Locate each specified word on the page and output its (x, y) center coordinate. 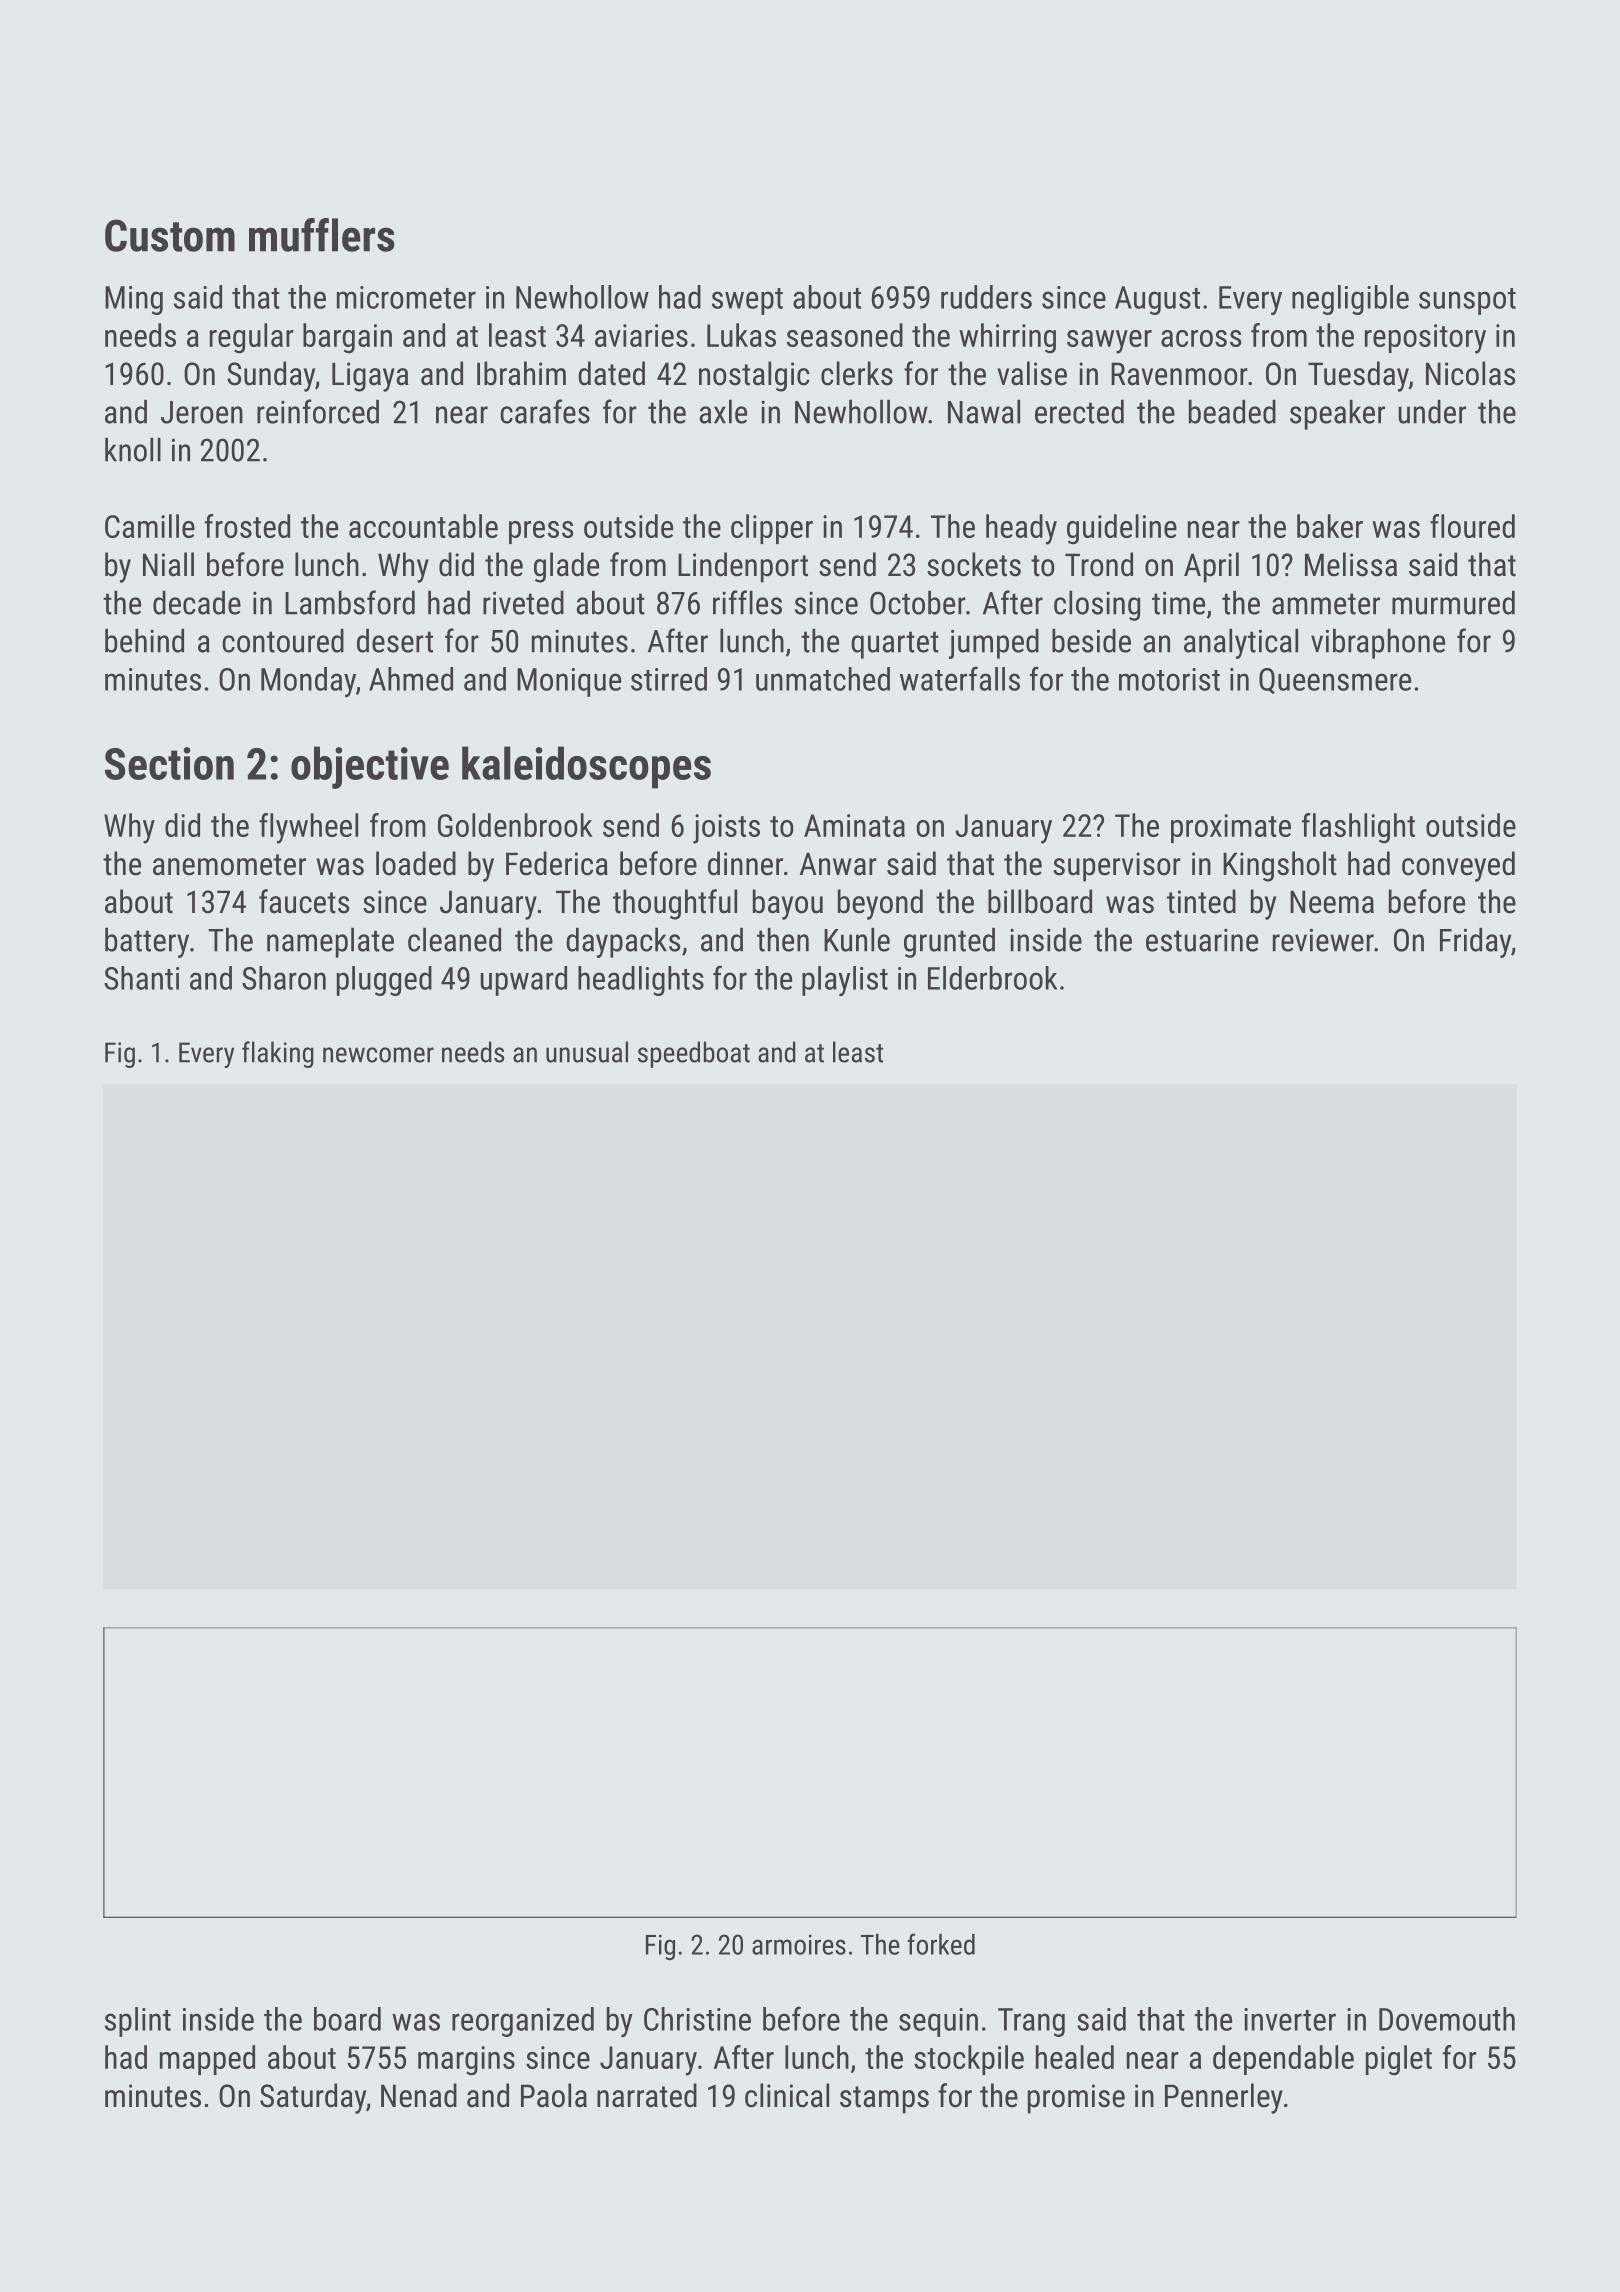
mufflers (322, 235)
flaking (278, 1054)
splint (138, 2022)
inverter (1290, 2019)
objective (370, 767)
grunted (949, 943)
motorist (1169, 679)
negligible (1350, 300)
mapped (207, 2060)
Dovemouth (1447, 2019)
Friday (1475, 943)
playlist (845, 981)
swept (747, 301)
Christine (697, 2019)
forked (941, 1944)
